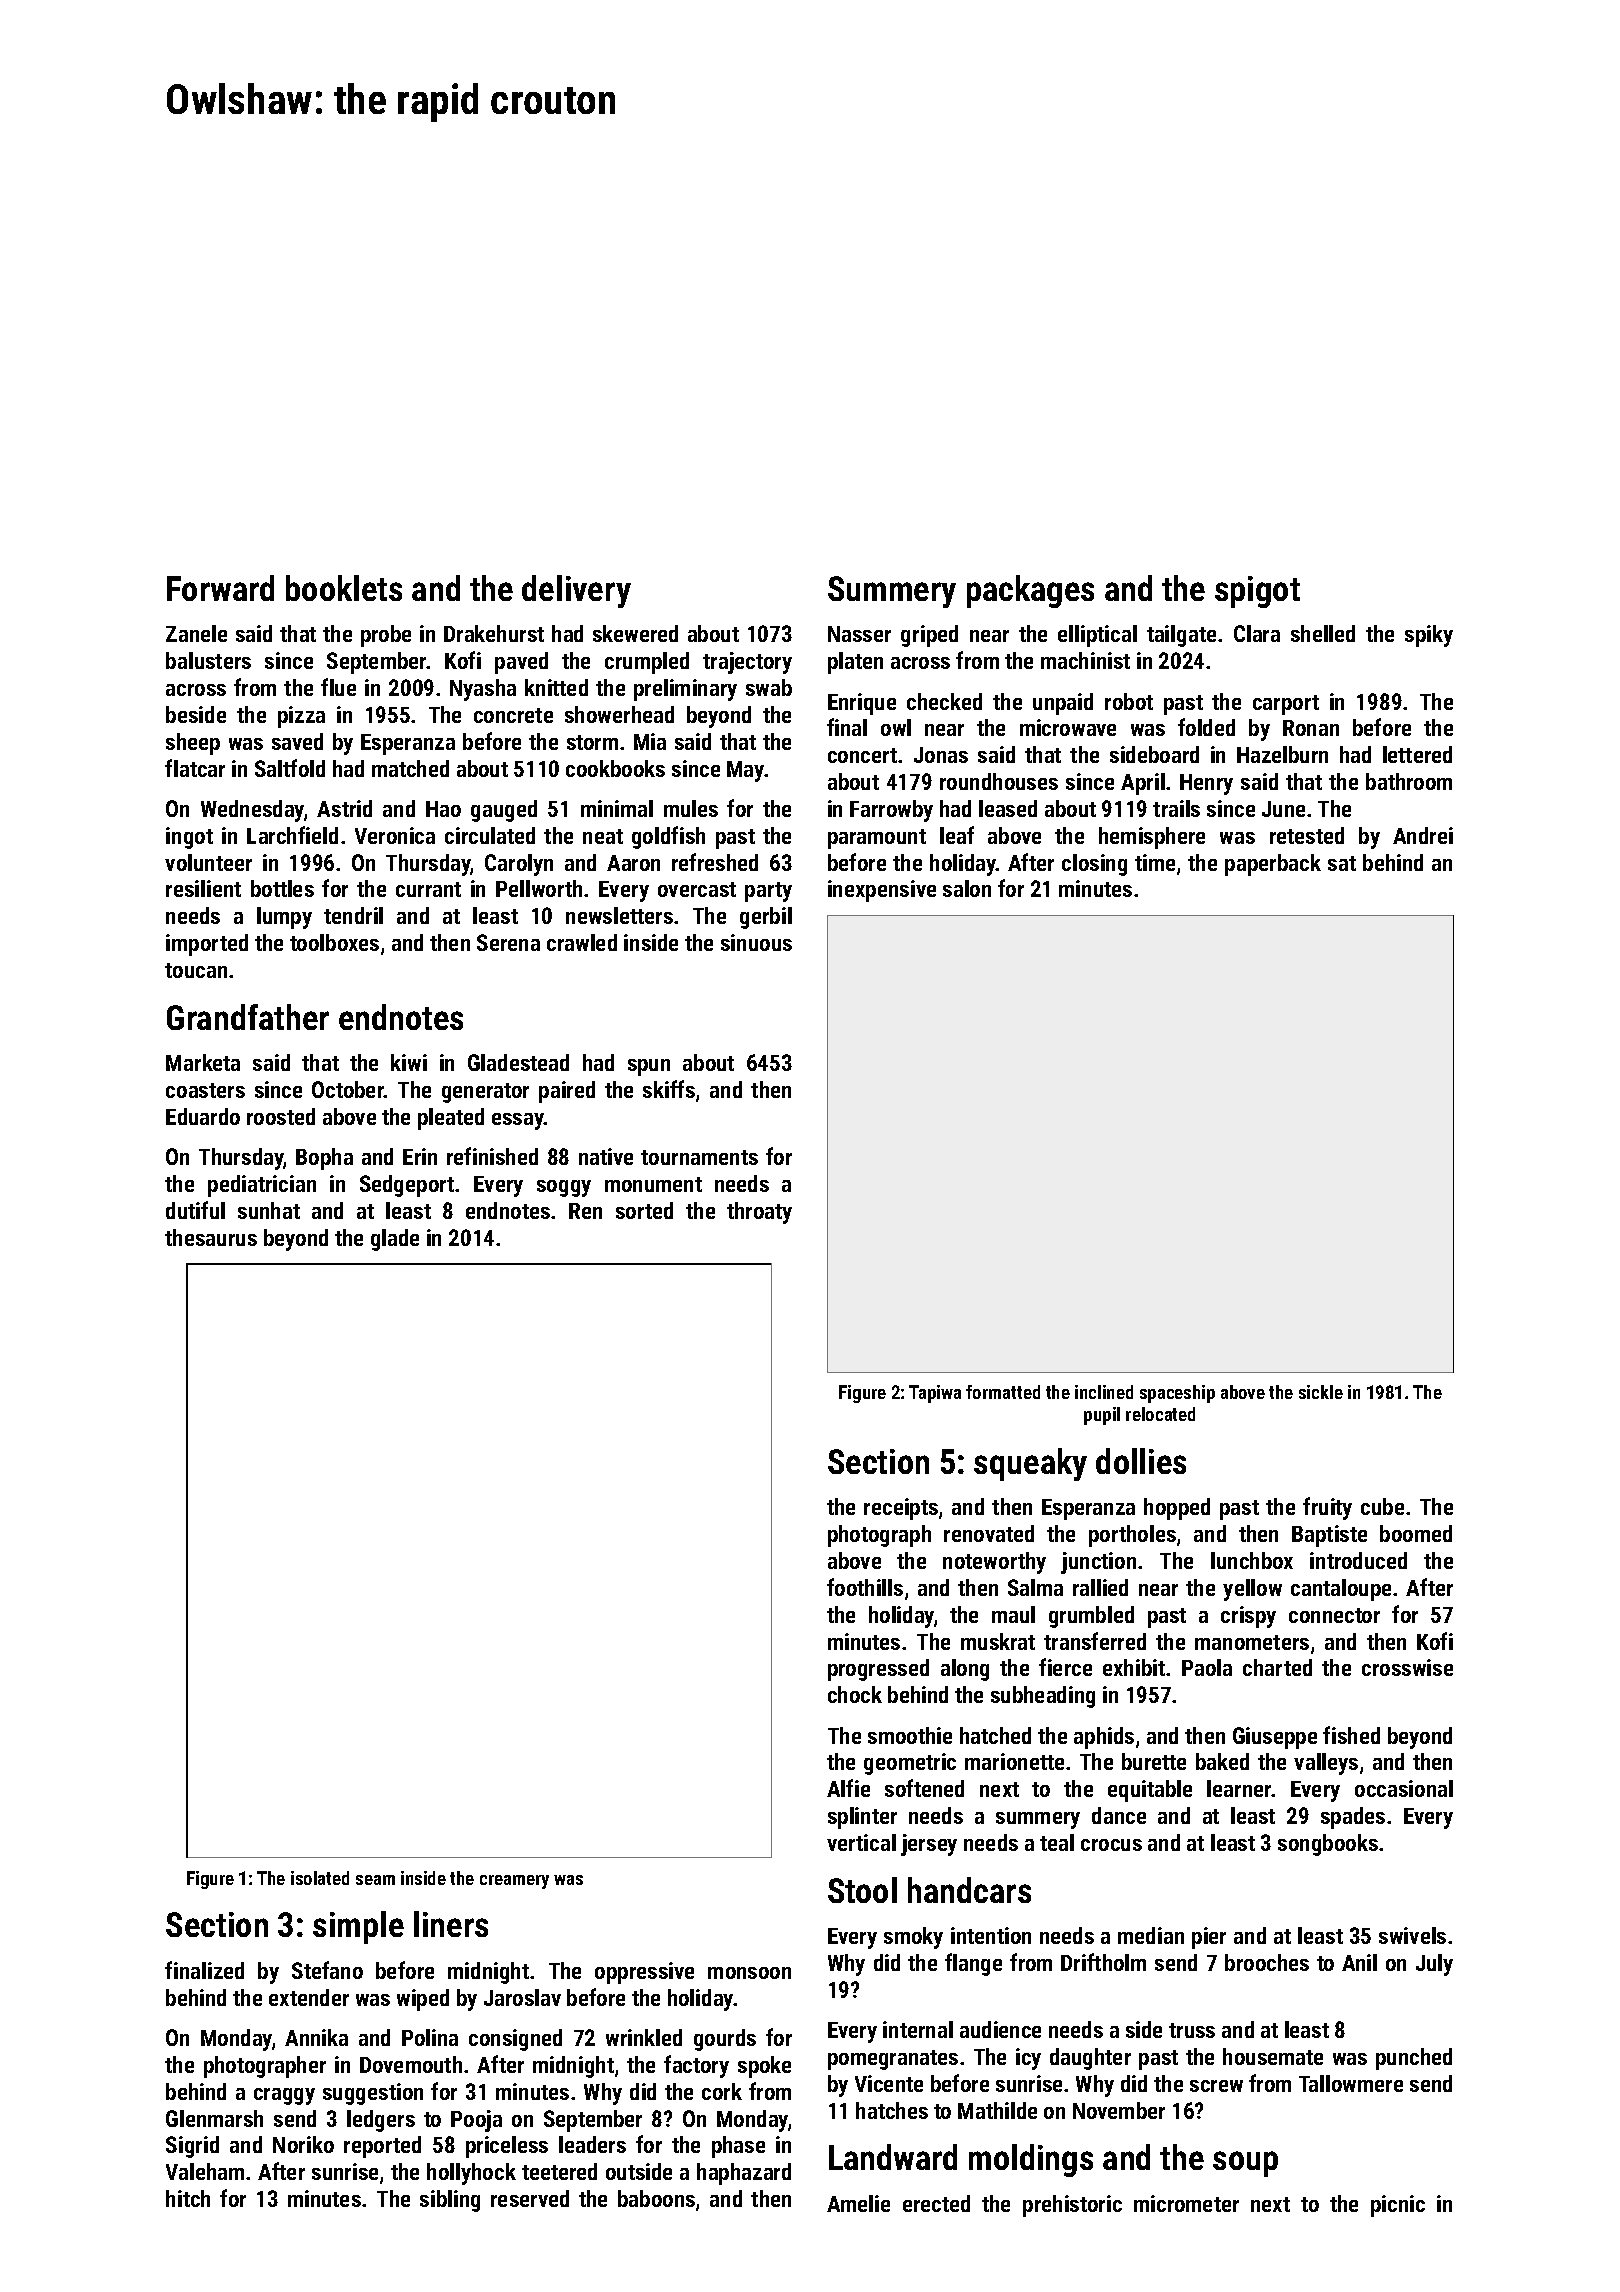 This image has height=2292, width=1620. What do you see at coordinates (375, 1880) in the image?
I see `seam` at bounding box center [375, 1880].
